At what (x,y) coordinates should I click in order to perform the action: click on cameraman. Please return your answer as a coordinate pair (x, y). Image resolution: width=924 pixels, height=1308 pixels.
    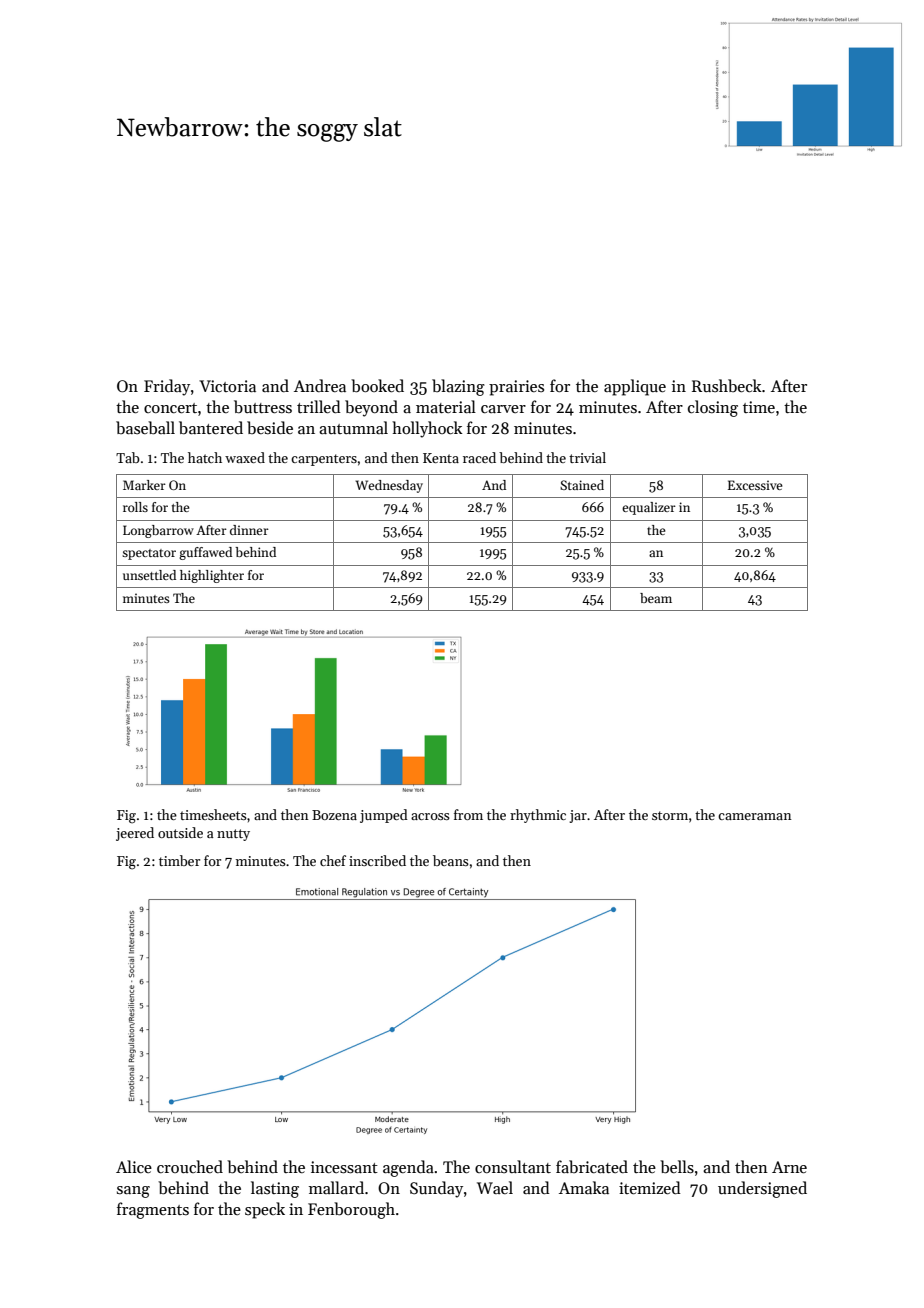
    Looking at the image, I should click on (755, 816).
